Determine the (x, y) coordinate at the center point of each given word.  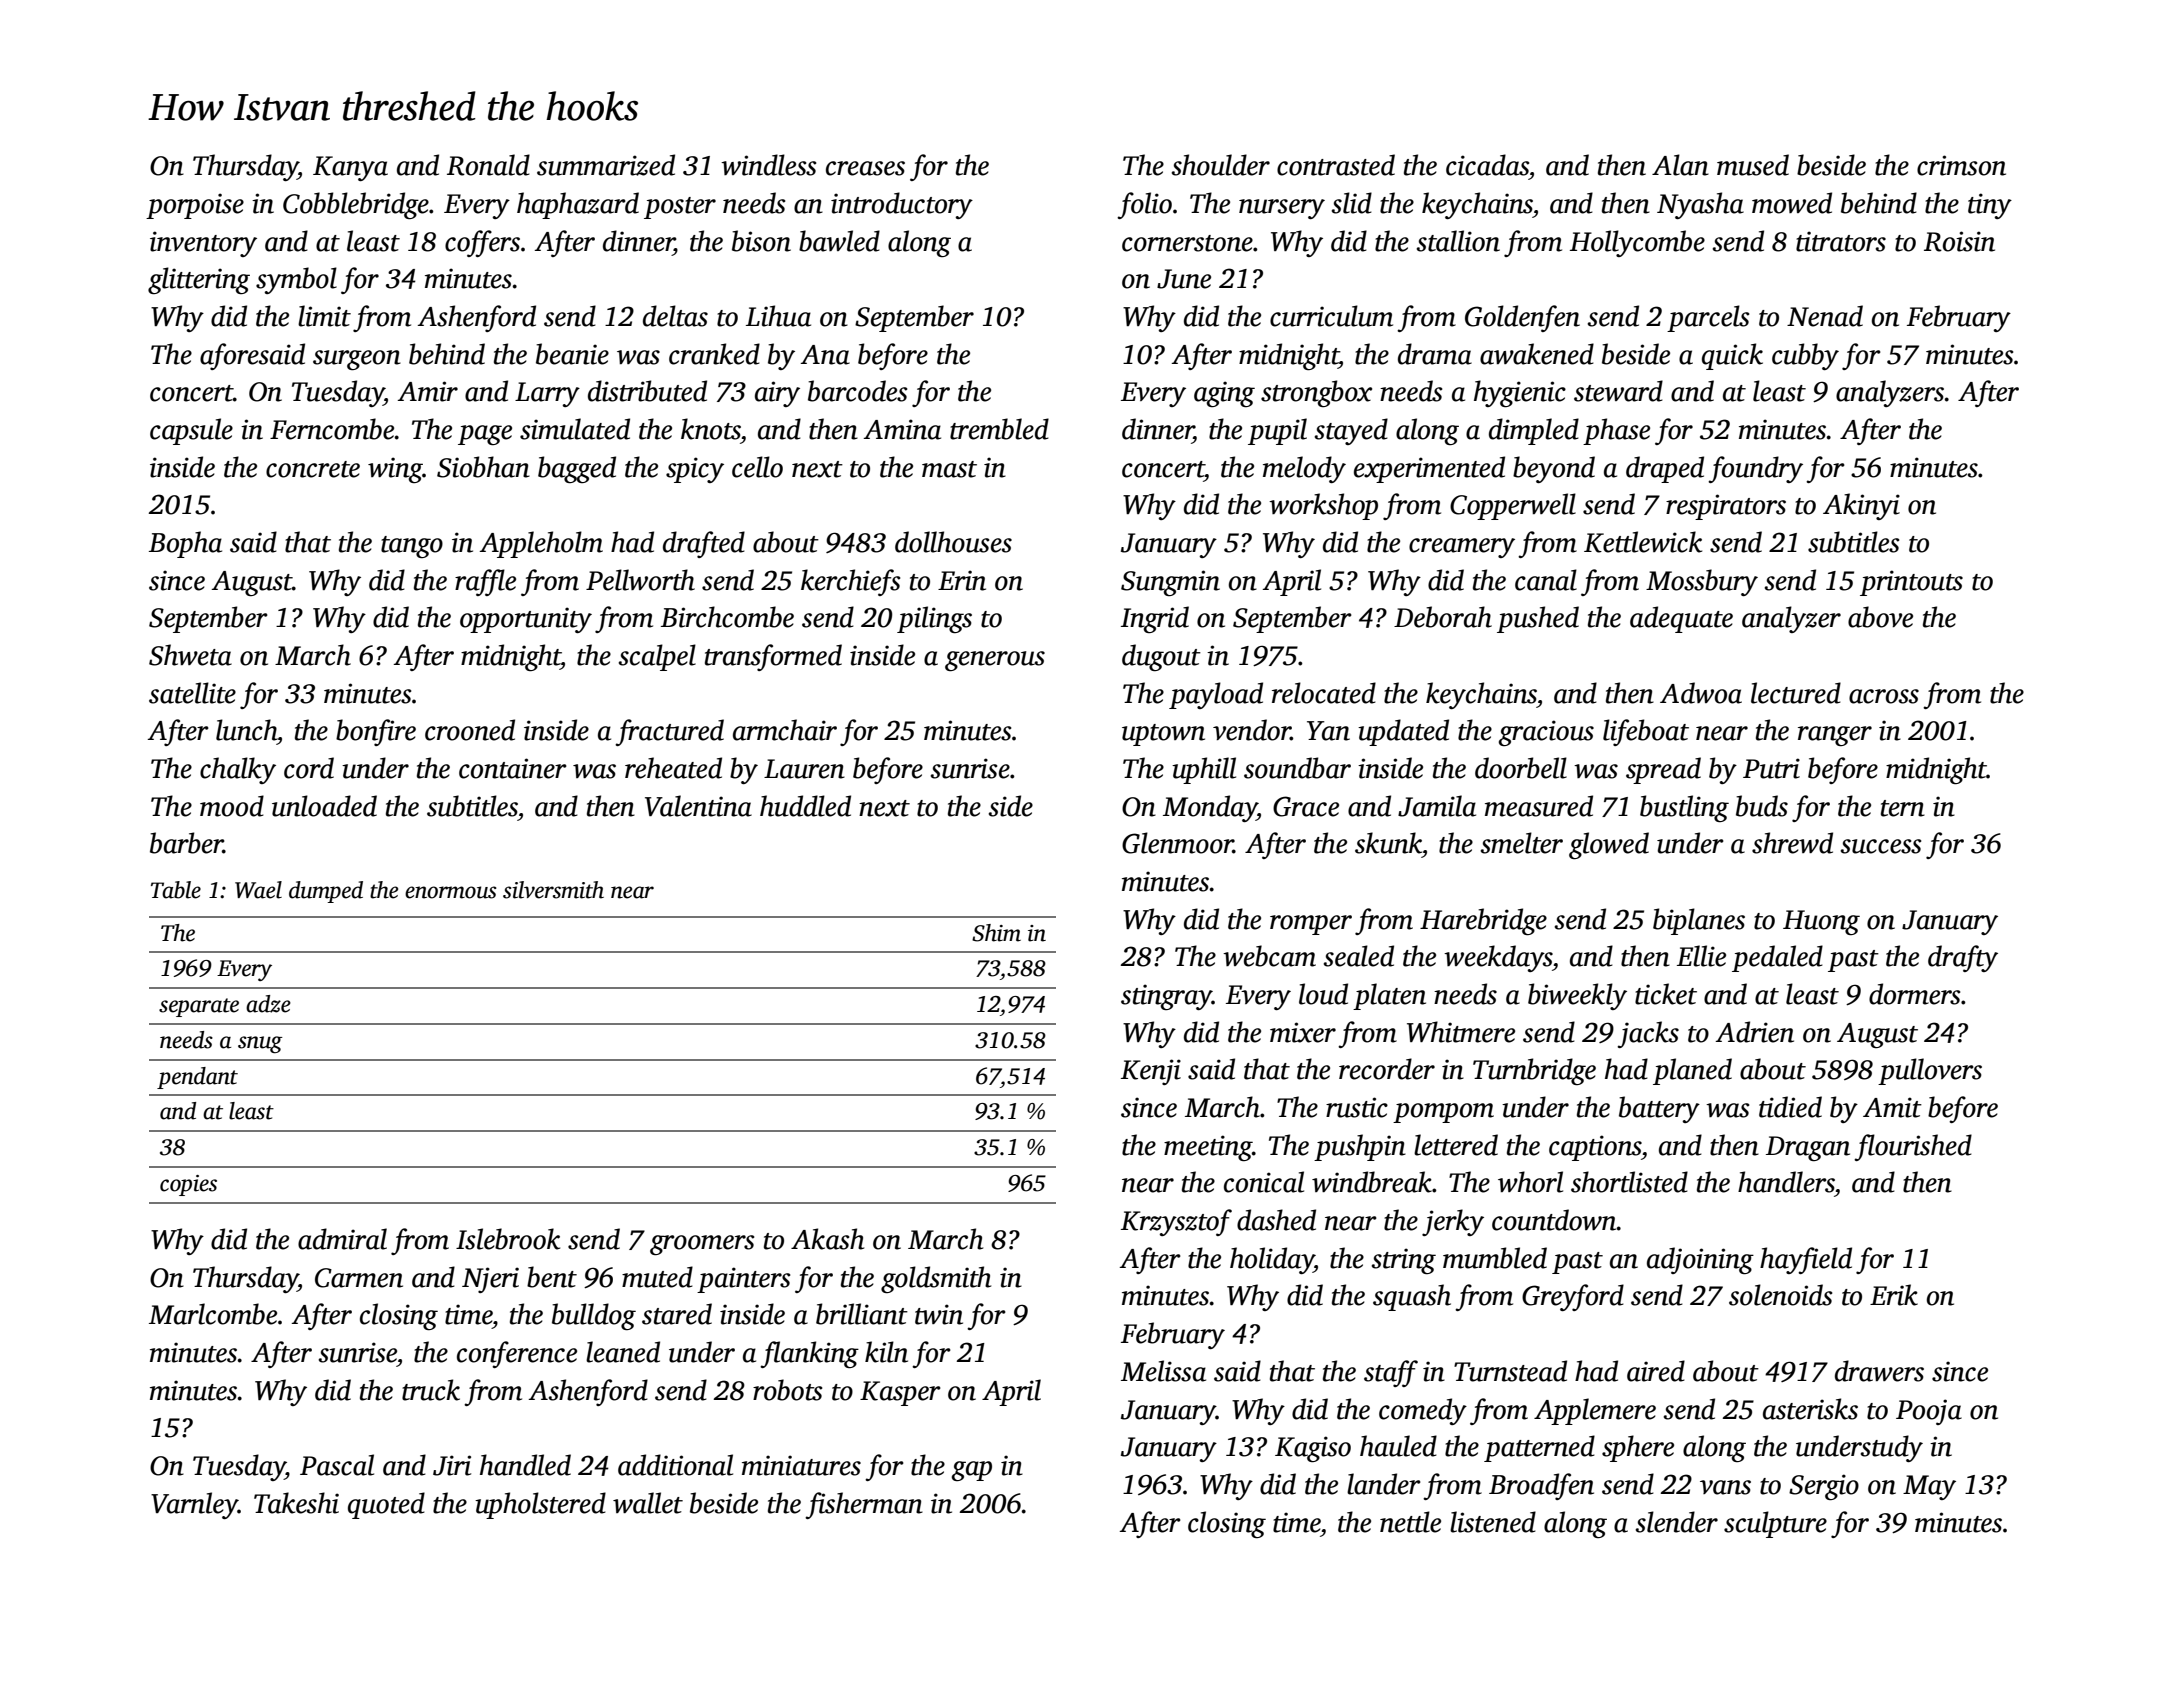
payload (1216, 695)
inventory (203, 244)
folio (1144, 205)
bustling (1684, 808)
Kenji (1151, 1072)
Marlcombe (213, 1314)
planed (1692, 1071)
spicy (695, 470)
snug (260, 1044)
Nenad (1825, 316)
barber (186, 843)
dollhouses (953, 542)
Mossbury (1702, 582)
